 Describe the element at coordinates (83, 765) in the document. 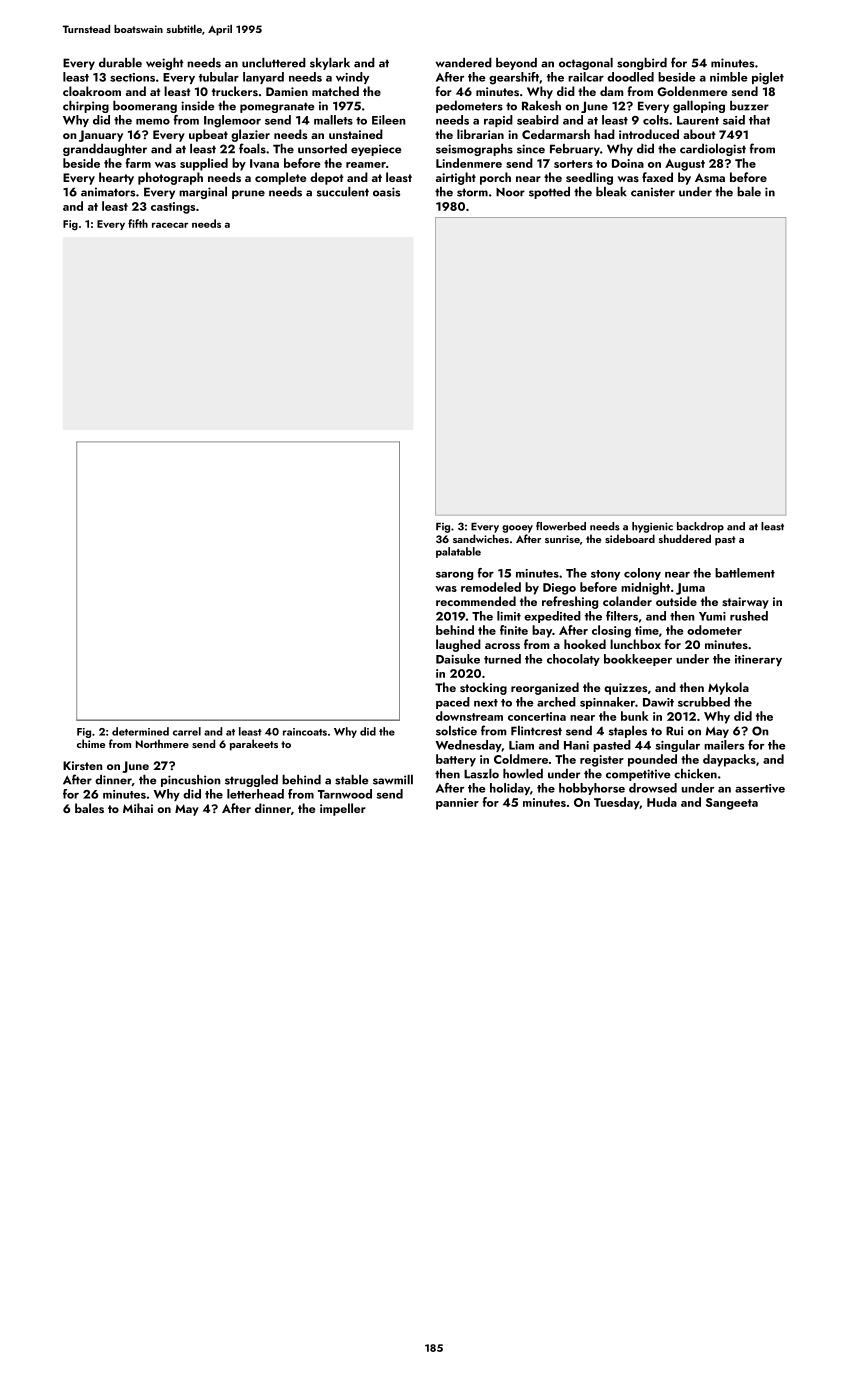

I see `Kirsten` at that location.
